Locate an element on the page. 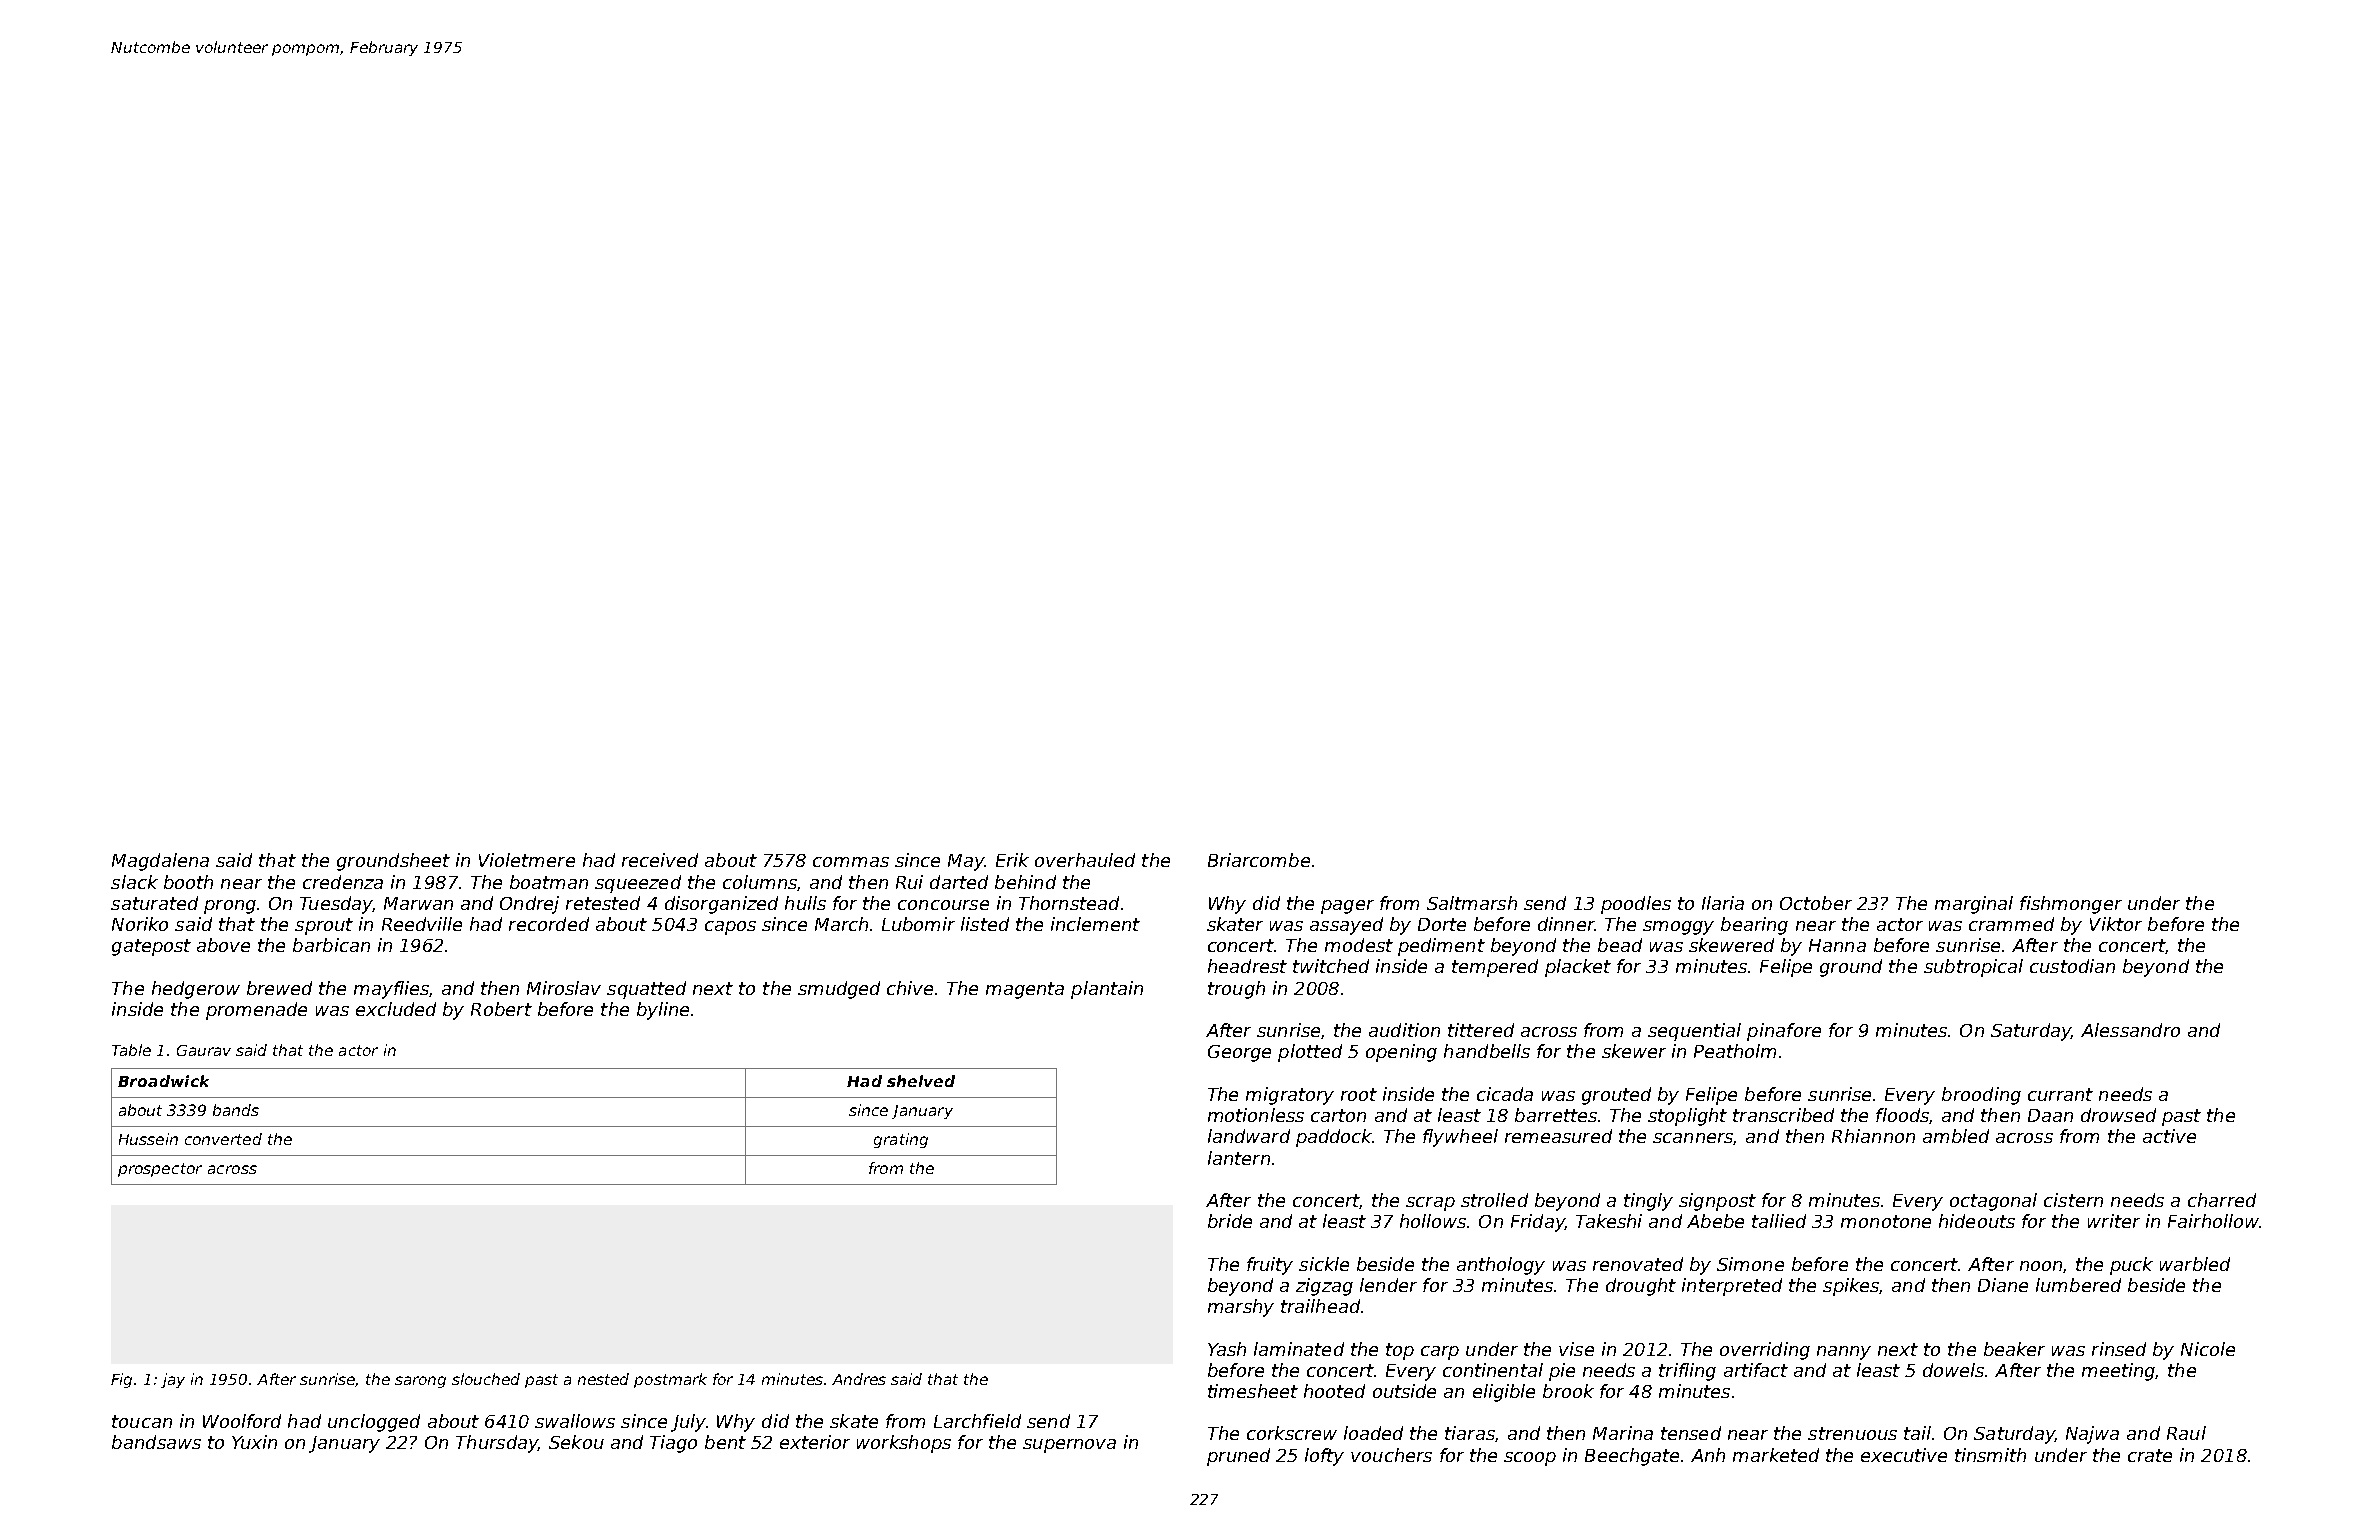  converted is located at coordinates (223, 1139).
